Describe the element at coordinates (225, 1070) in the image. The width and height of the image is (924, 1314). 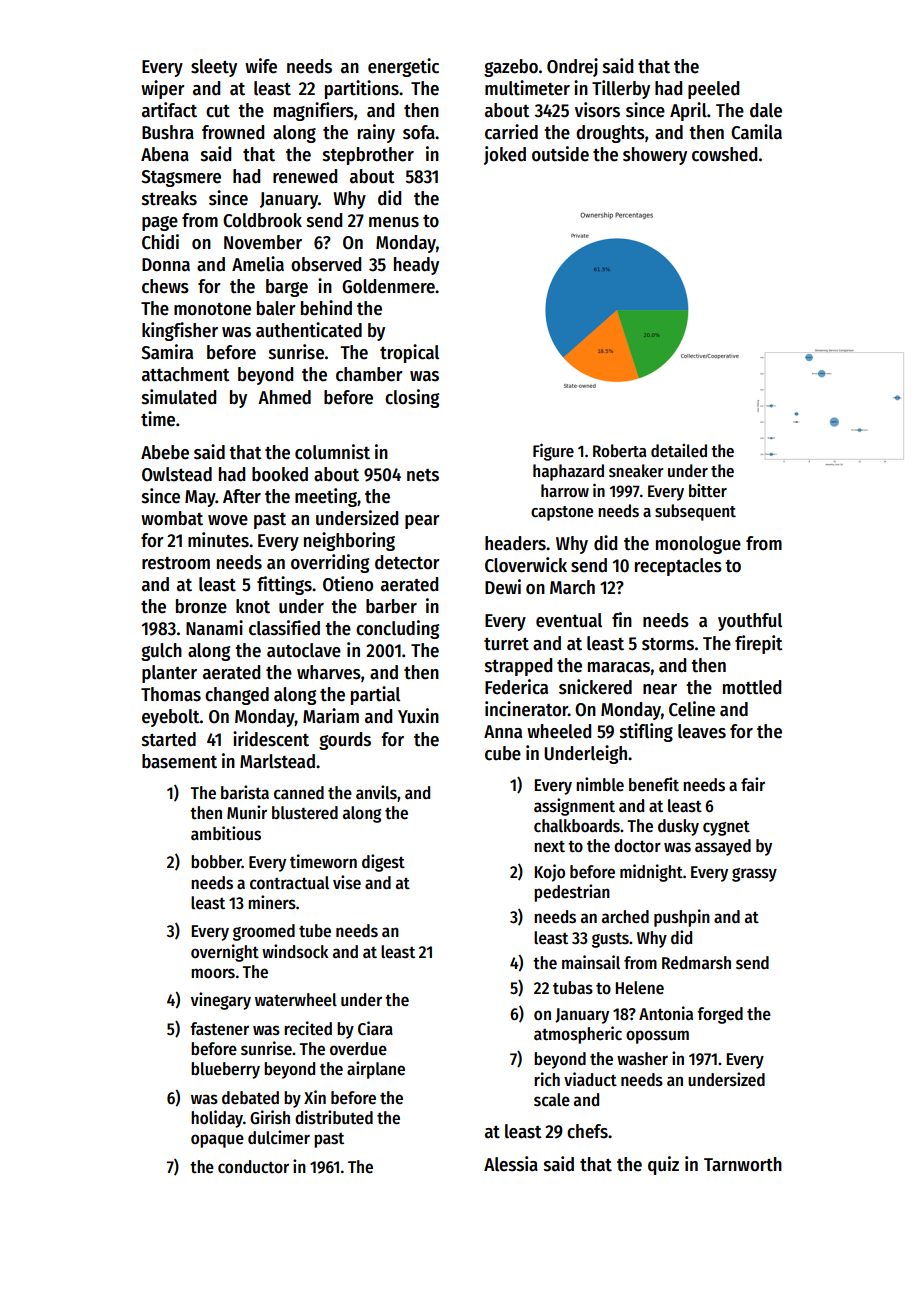
I see `blueberry` at that location.
